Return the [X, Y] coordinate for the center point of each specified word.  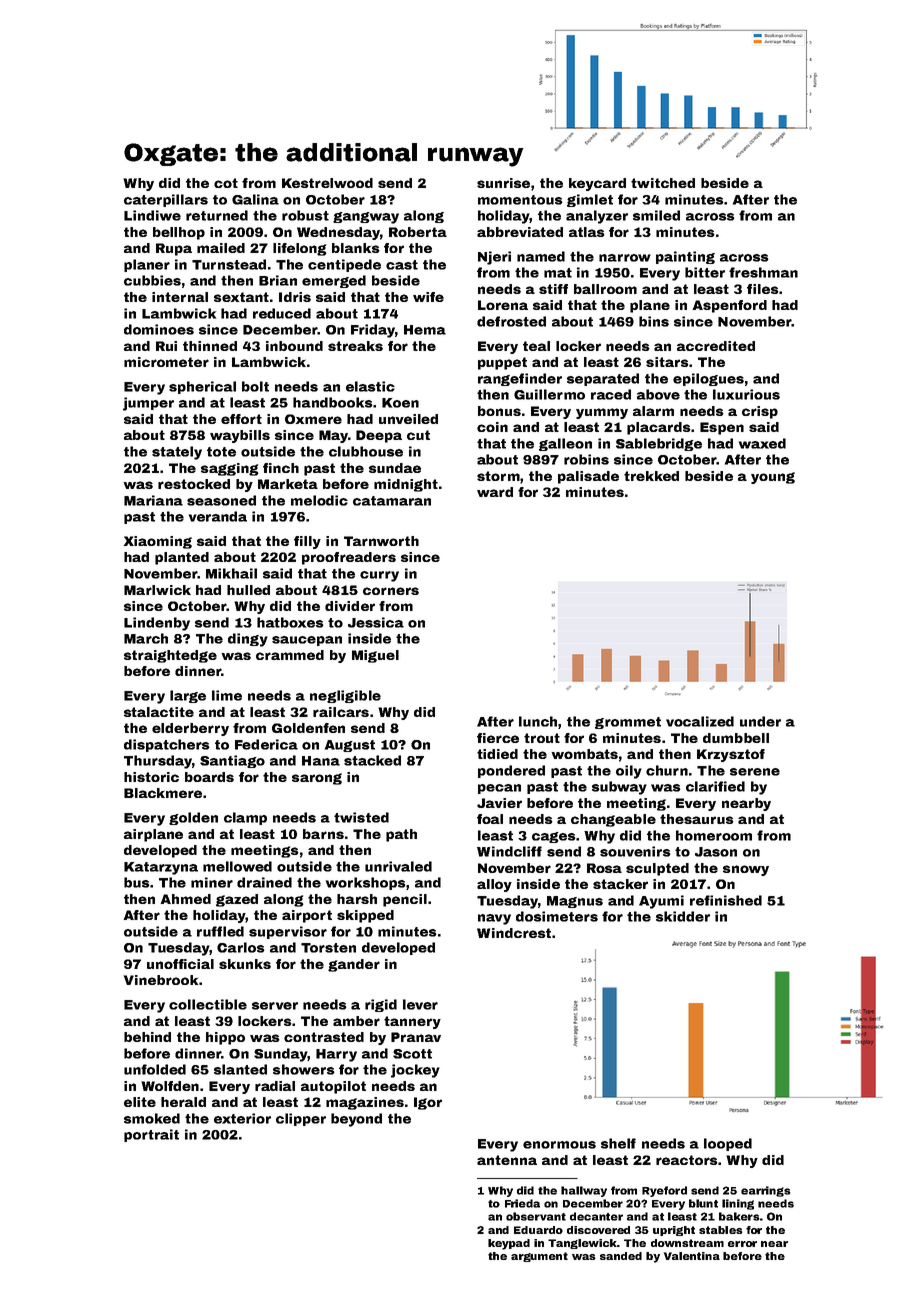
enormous [559, 1145]
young [773, 478]
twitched [663, 183]
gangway [366, 218]
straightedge [170, 656]
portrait [151, 1135]
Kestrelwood [327, 183]
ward [495, 492]
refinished [726, 900]
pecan [499, 789]
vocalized [700, 721]
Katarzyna [161, 868]
